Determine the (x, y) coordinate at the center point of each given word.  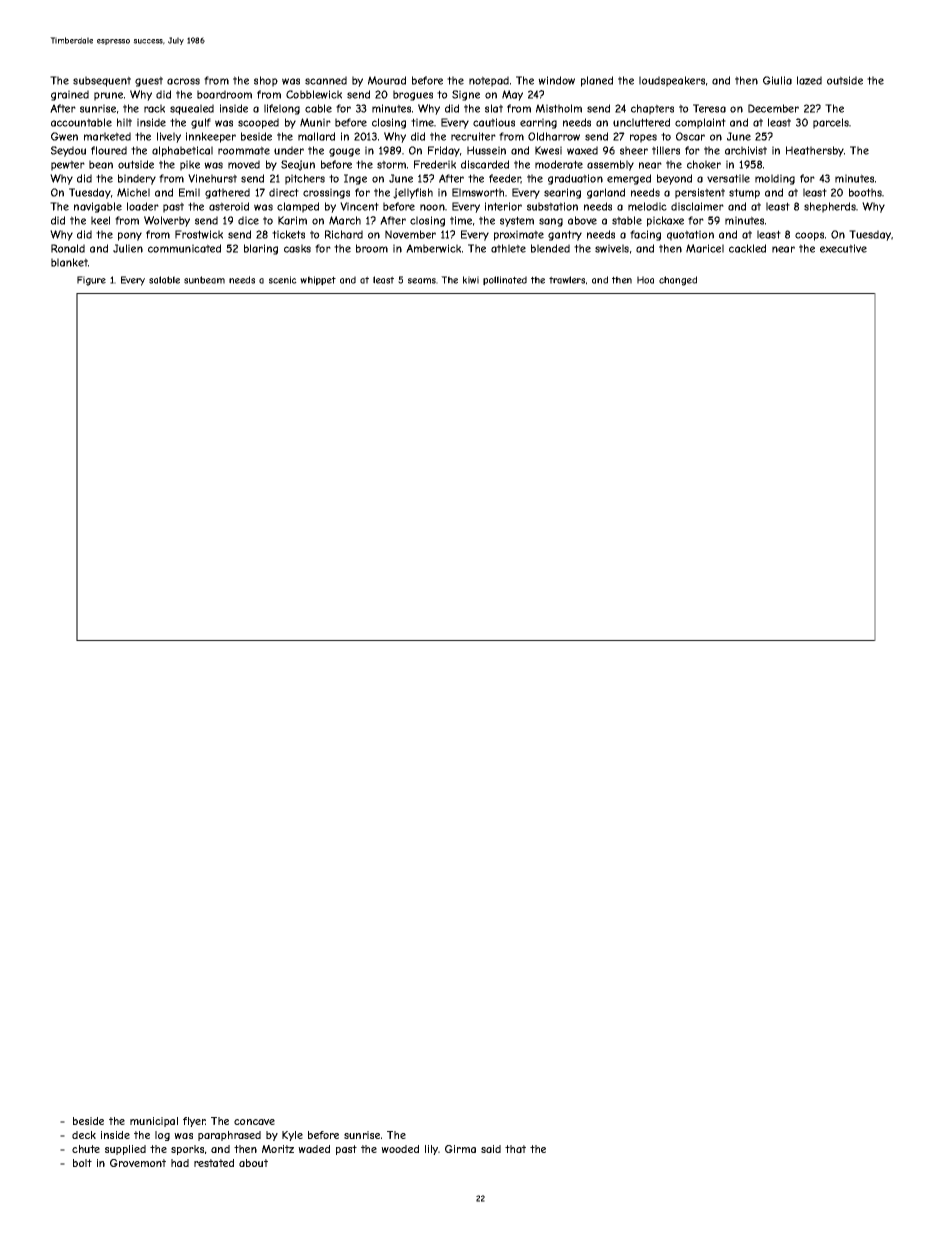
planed (597, 81)
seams (422, 281)
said (491, 1149)
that (515, 1149)
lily (432, 1150)
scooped (258, 123)
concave (254, 1122)
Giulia (777, 80)
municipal (154, 1122)
